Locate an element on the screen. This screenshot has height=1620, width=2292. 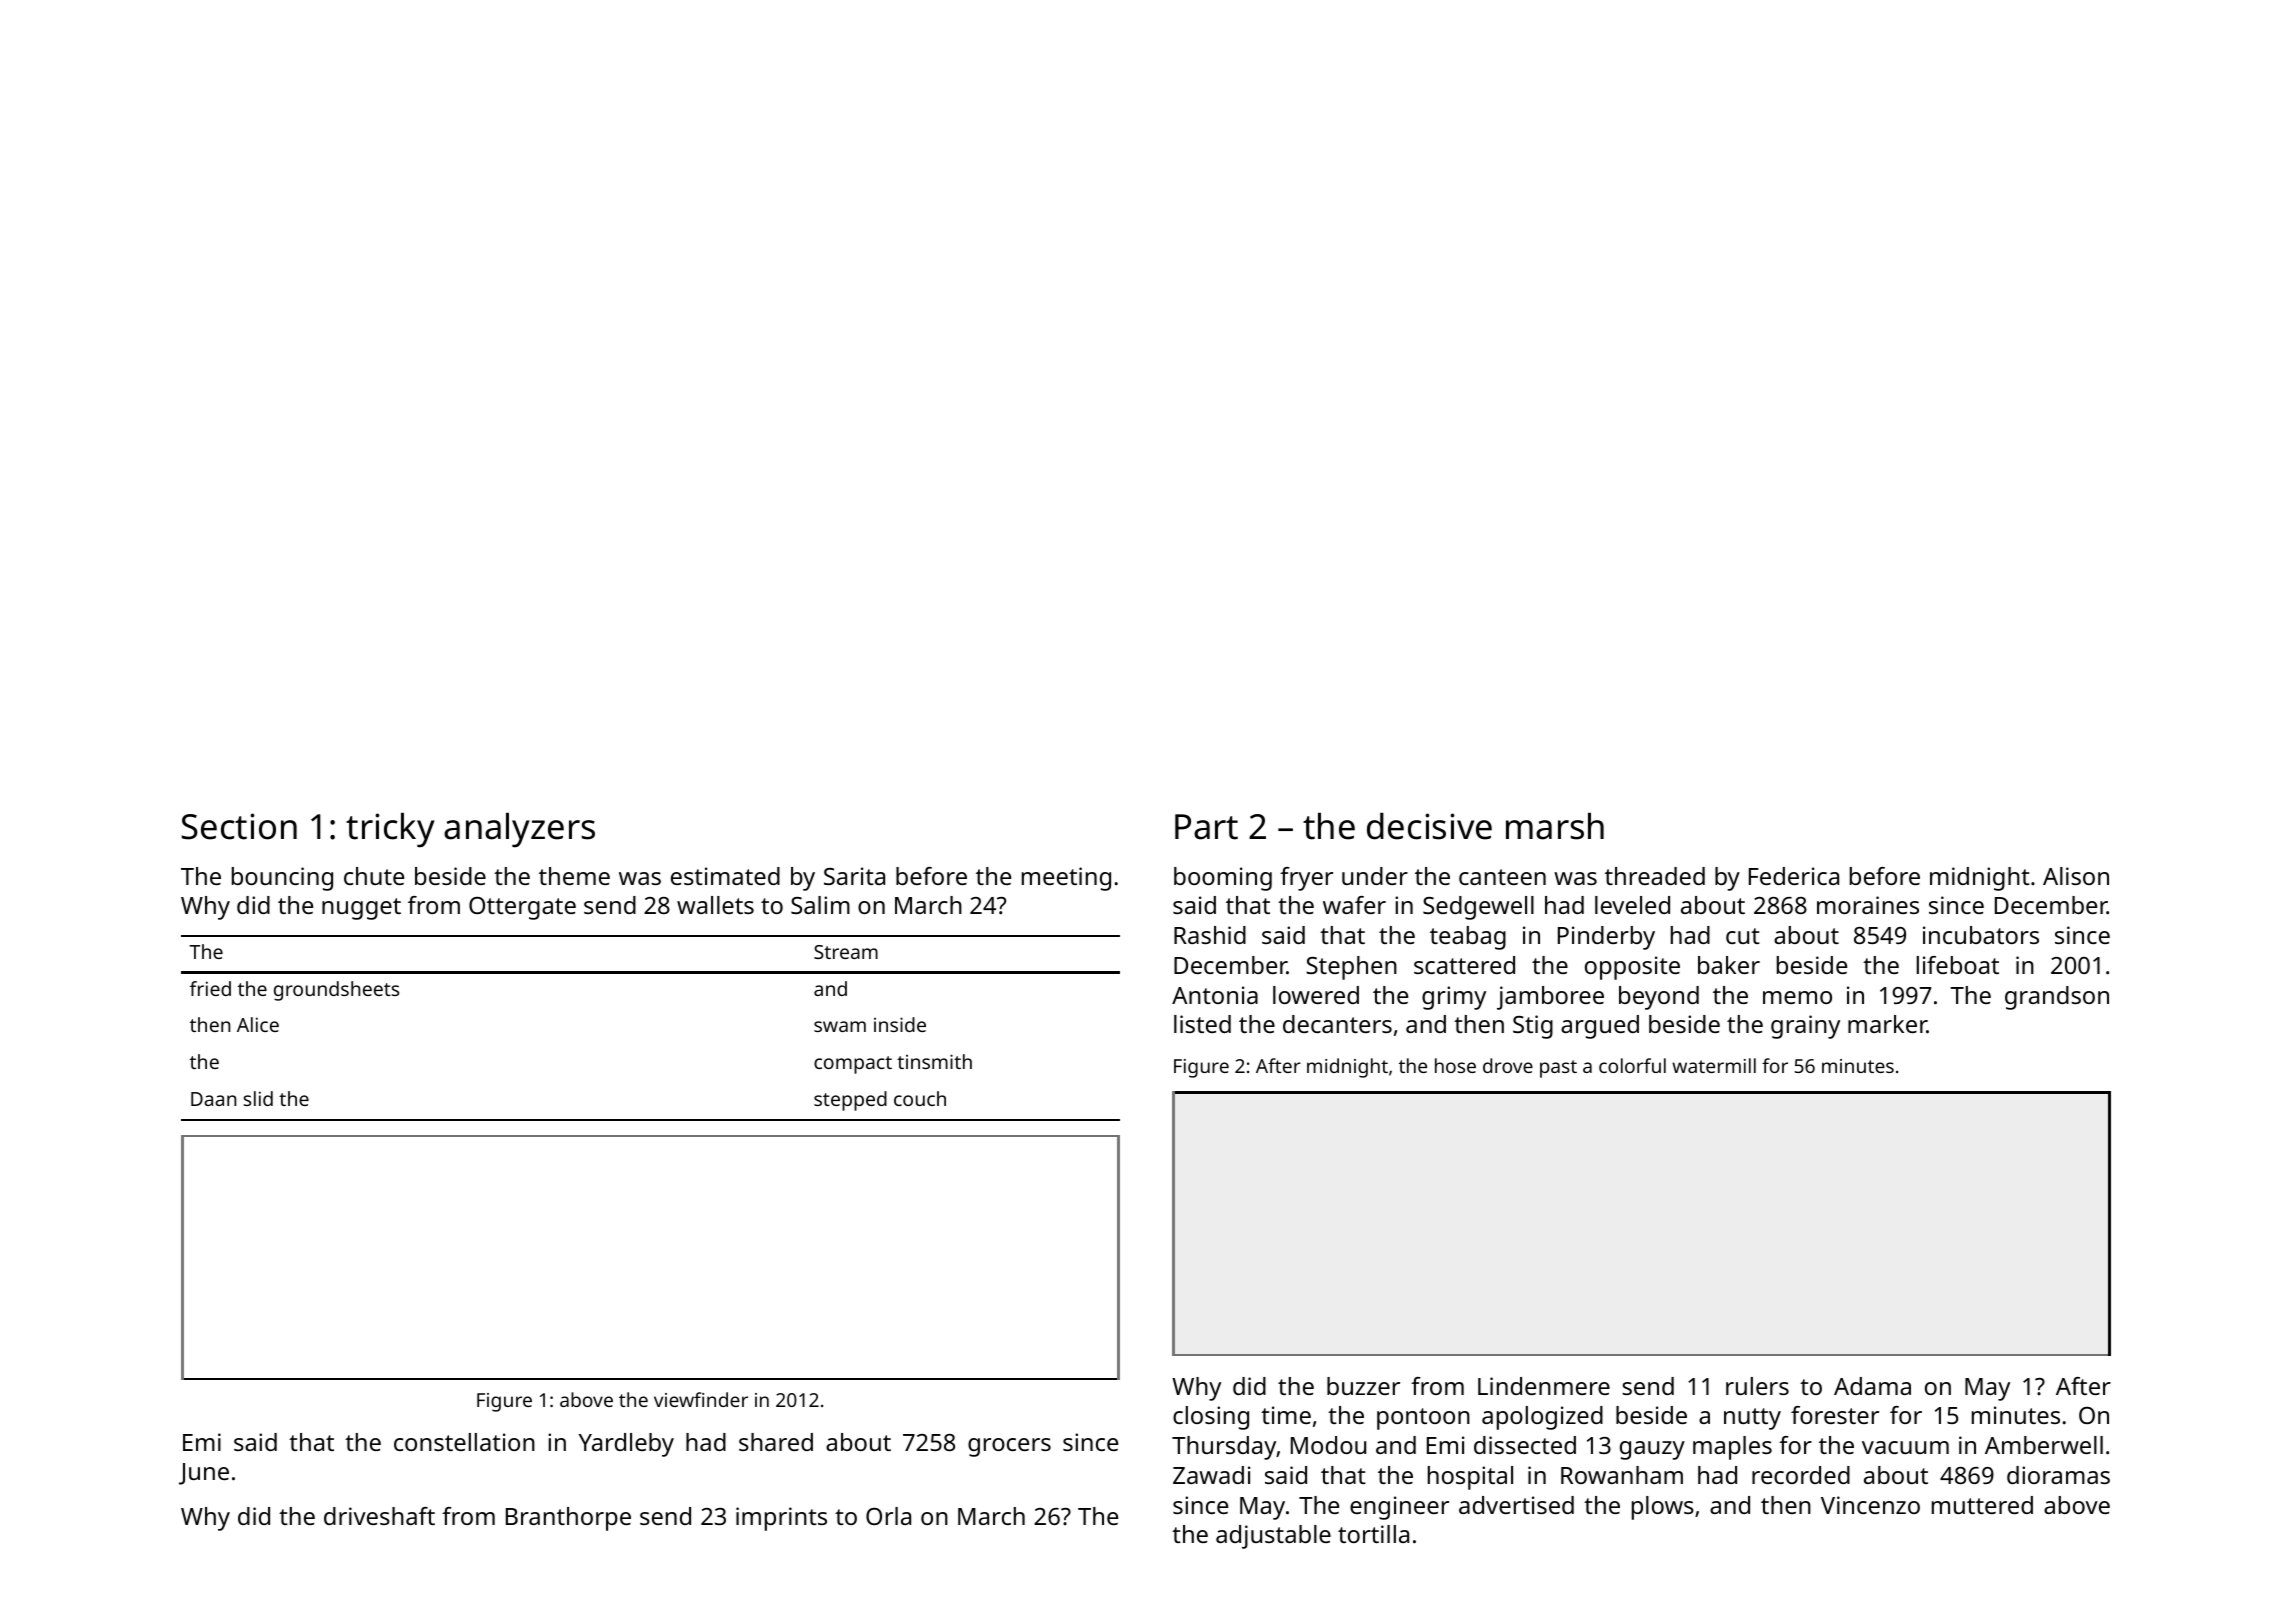
Branthorpe is located at coordinates (568, 1519).
